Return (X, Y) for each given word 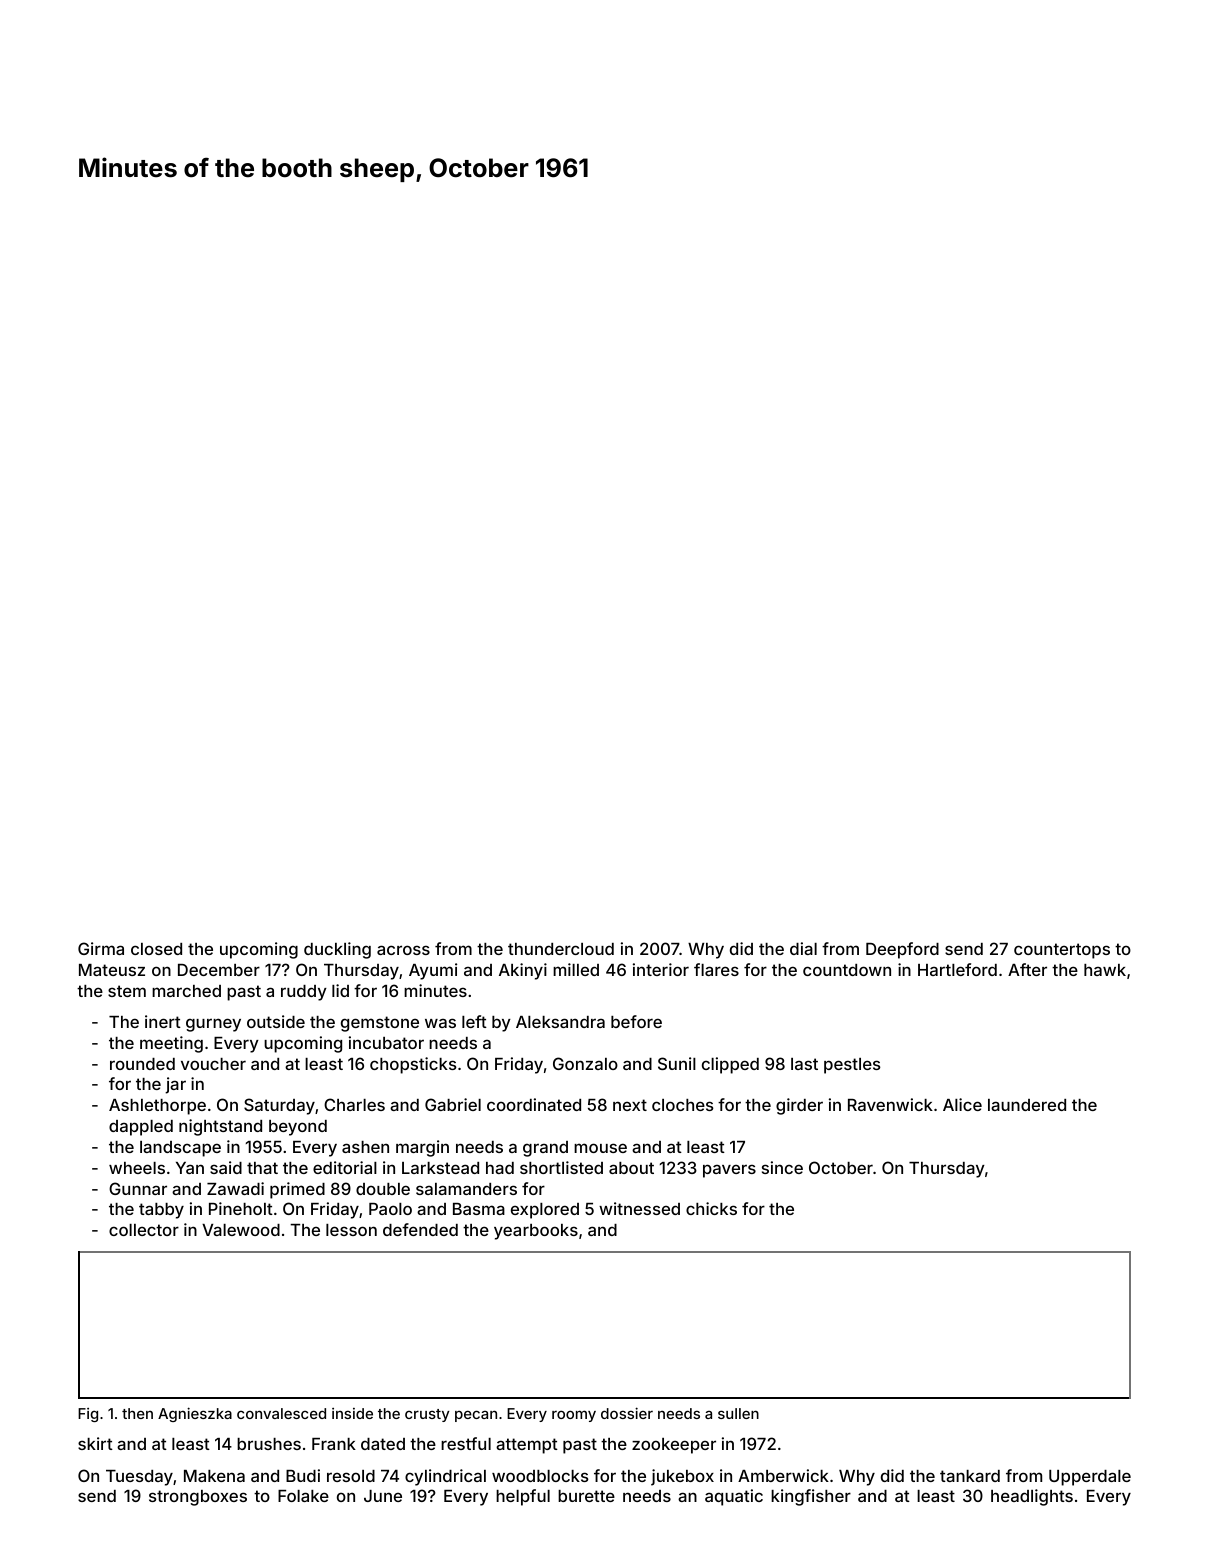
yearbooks (536, 1232)
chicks (711, 1208)
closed (156, 949)
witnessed (639, 1208)
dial (803, 948)
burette (586, 1496)
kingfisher (811, 1497)
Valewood (241, 1230)
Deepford (902, 950)
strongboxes (198, 1498)
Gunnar (138, 1188)
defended (420, 1229)
